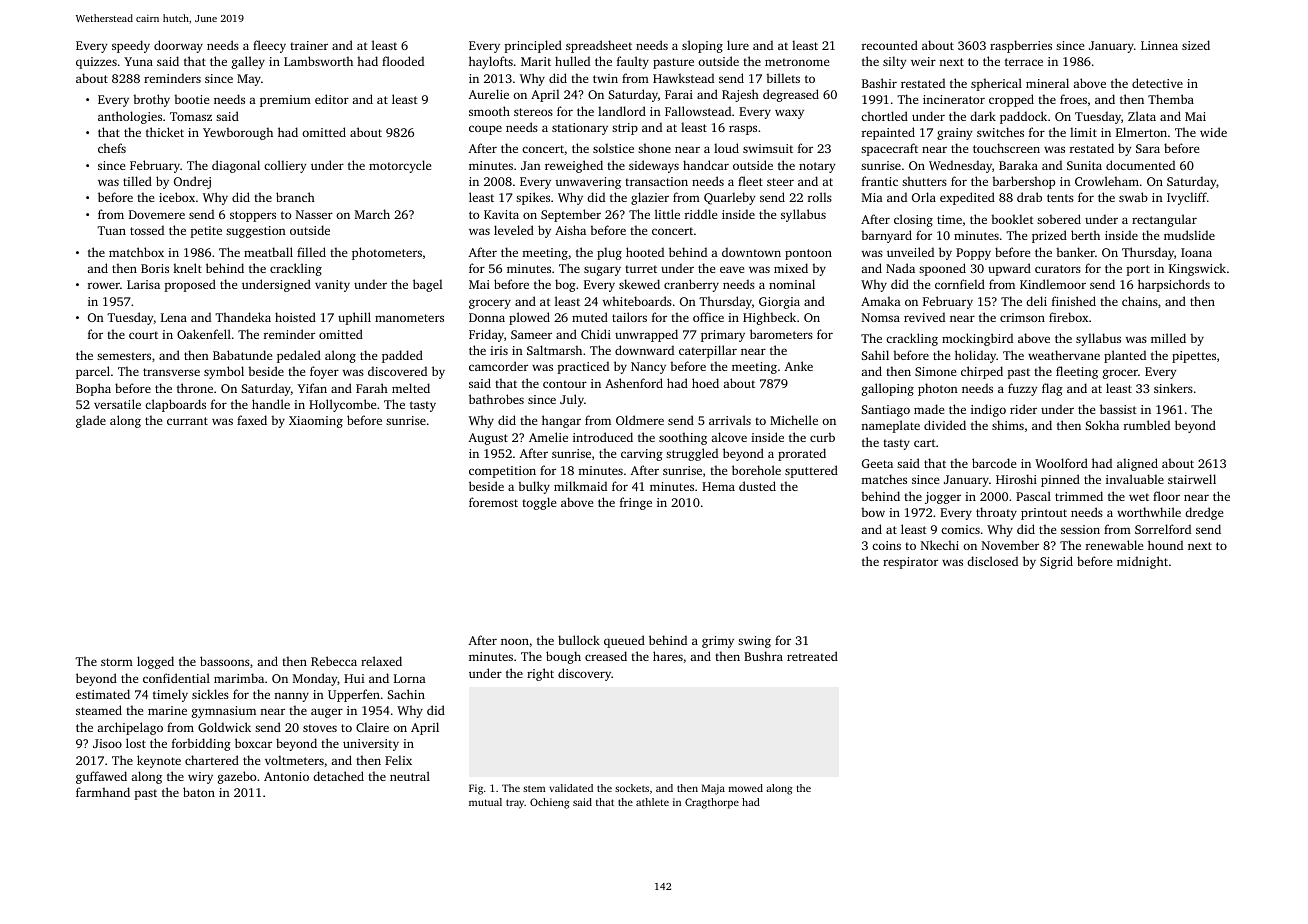 The width and height of the page is (1308, 924). I want to click on vanity, so click(332, 286).
